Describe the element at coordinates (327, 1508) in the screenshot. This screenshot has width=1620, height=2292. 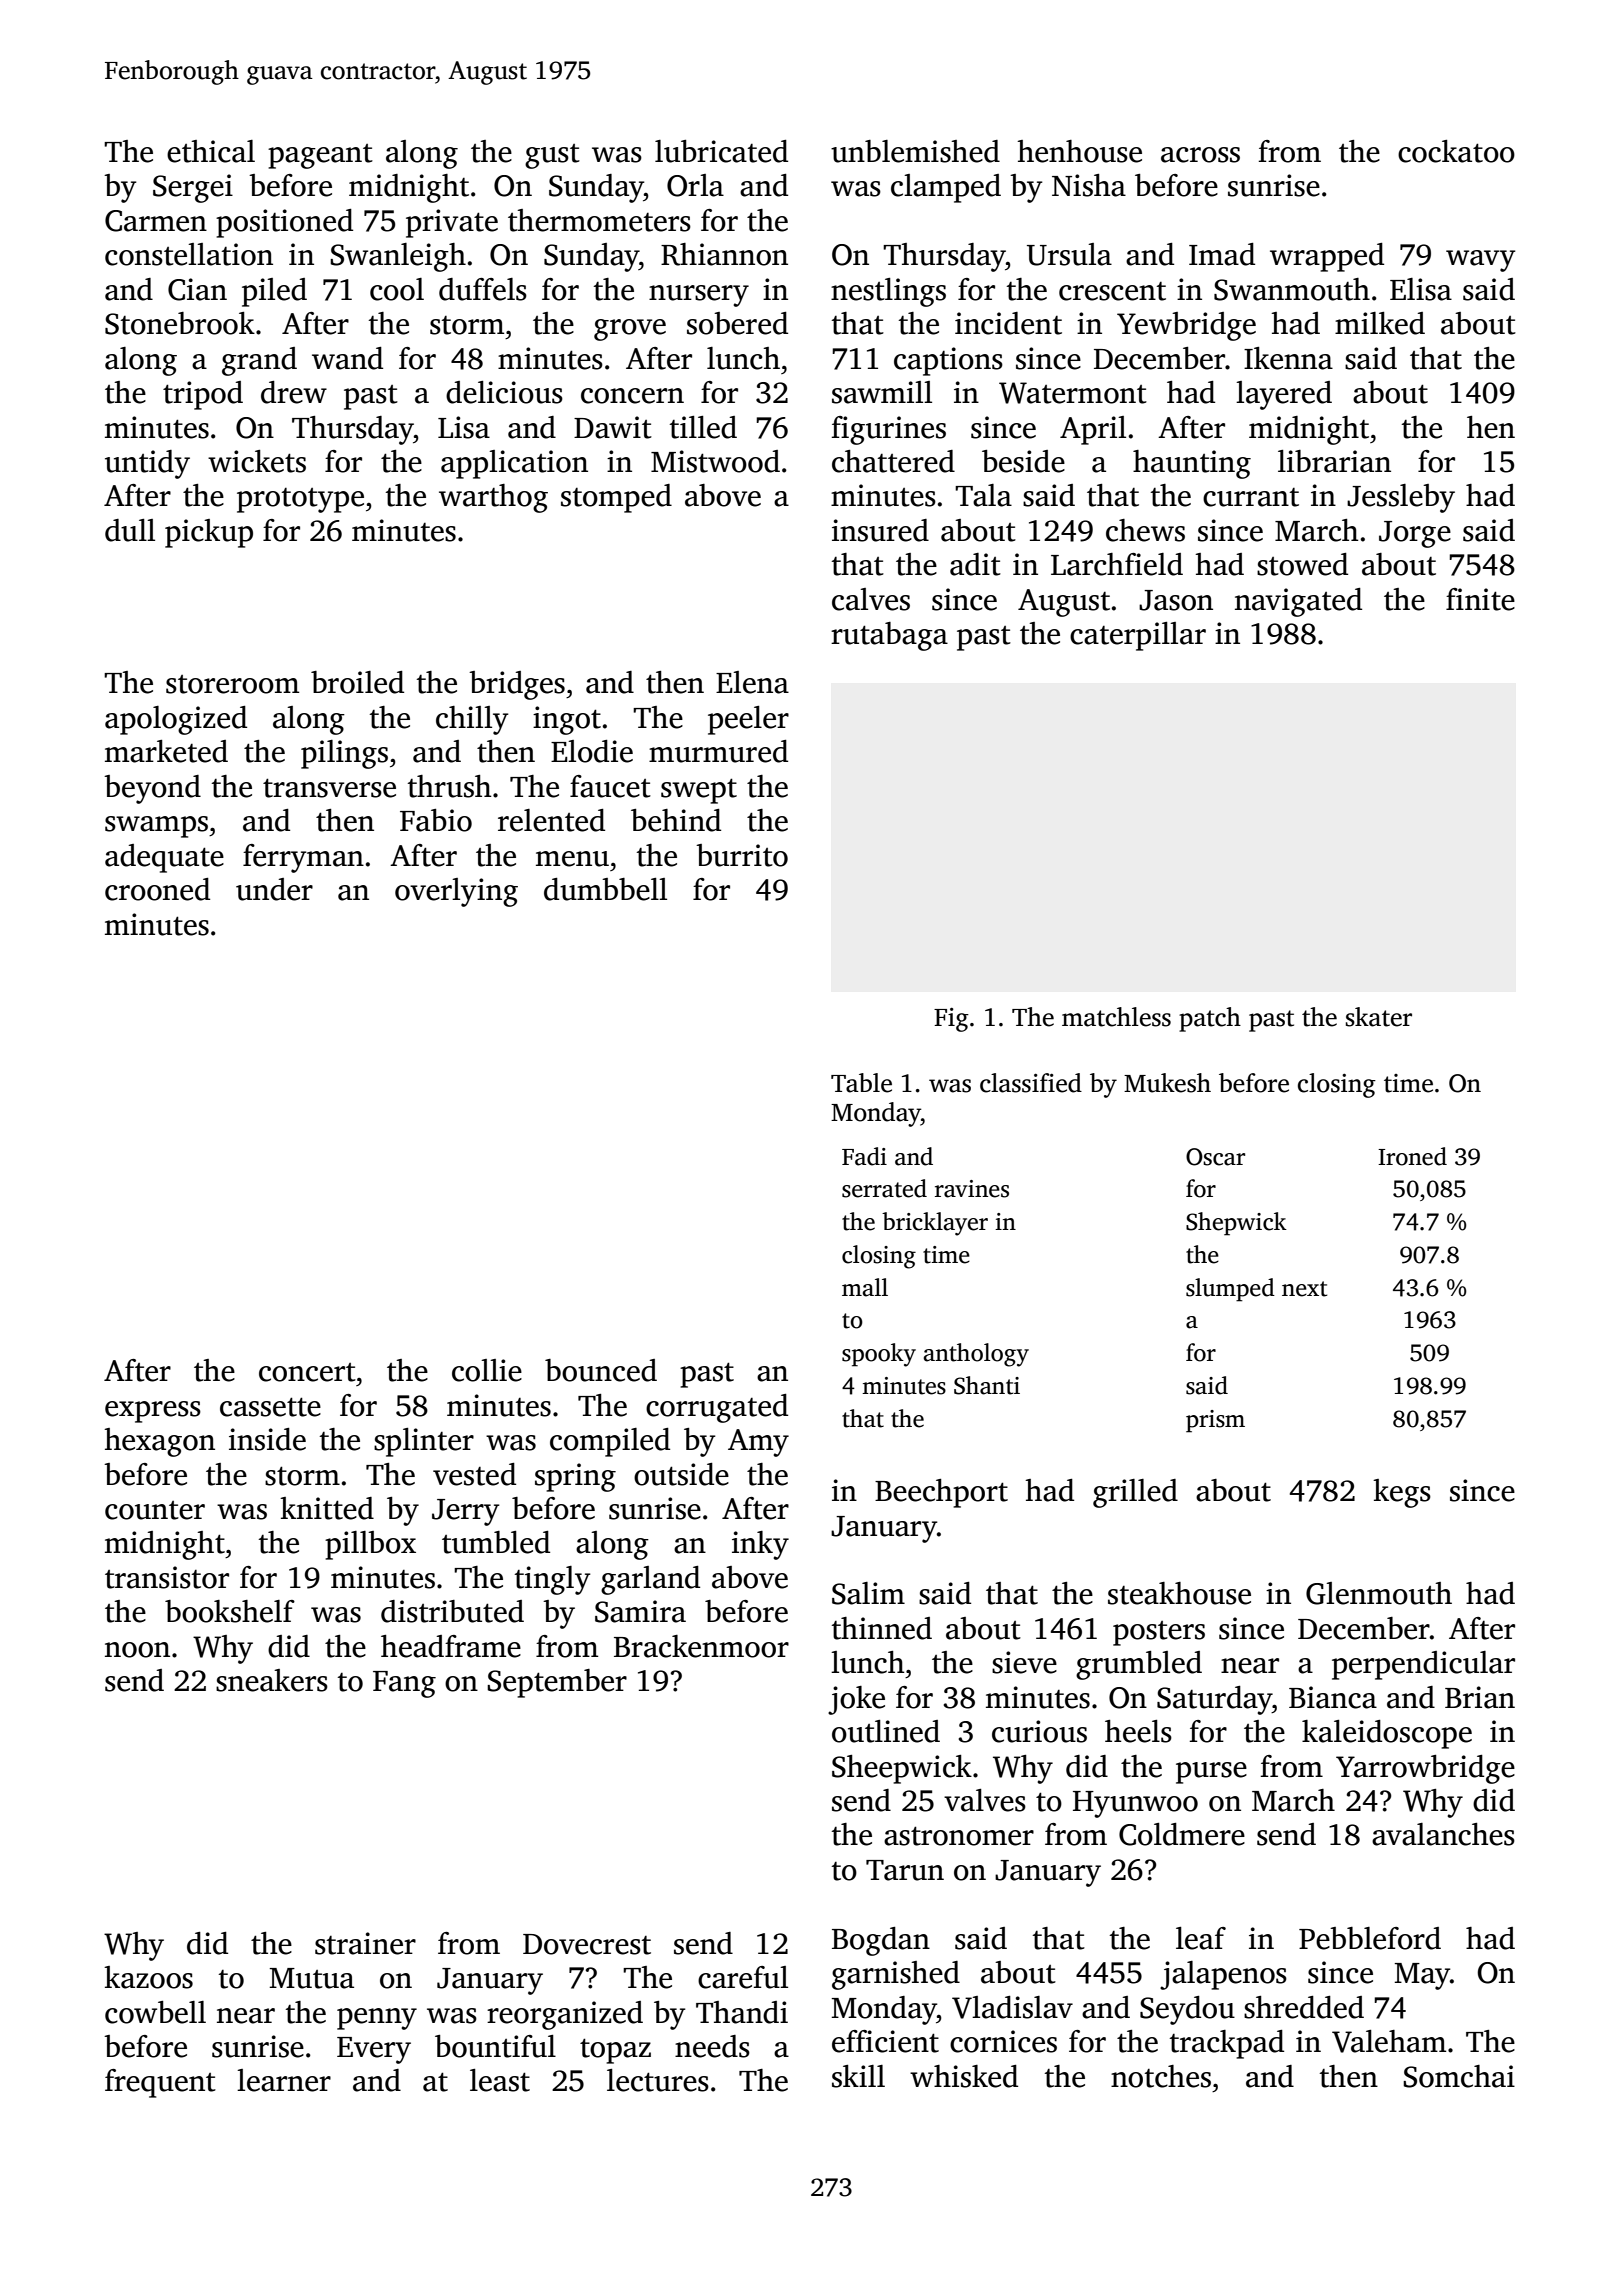
I see `knitted` at that location.
